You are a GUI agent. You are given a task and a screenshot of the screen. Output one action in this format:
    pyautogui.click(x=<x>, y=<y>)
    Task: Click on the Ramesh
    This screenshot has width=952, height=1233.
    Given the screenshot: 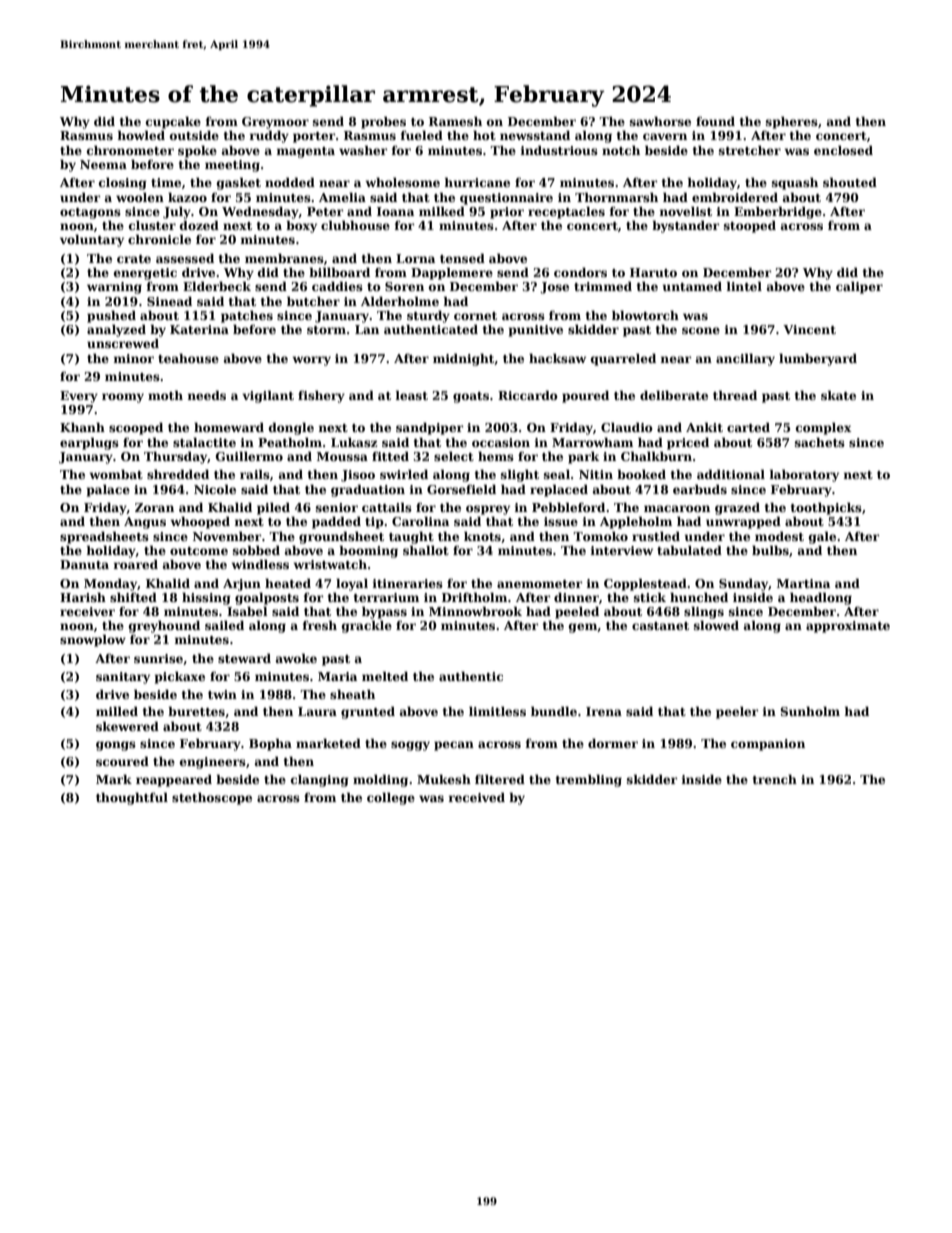 What is the action you would take?
    pyautogui.click(x=455, y=121)
